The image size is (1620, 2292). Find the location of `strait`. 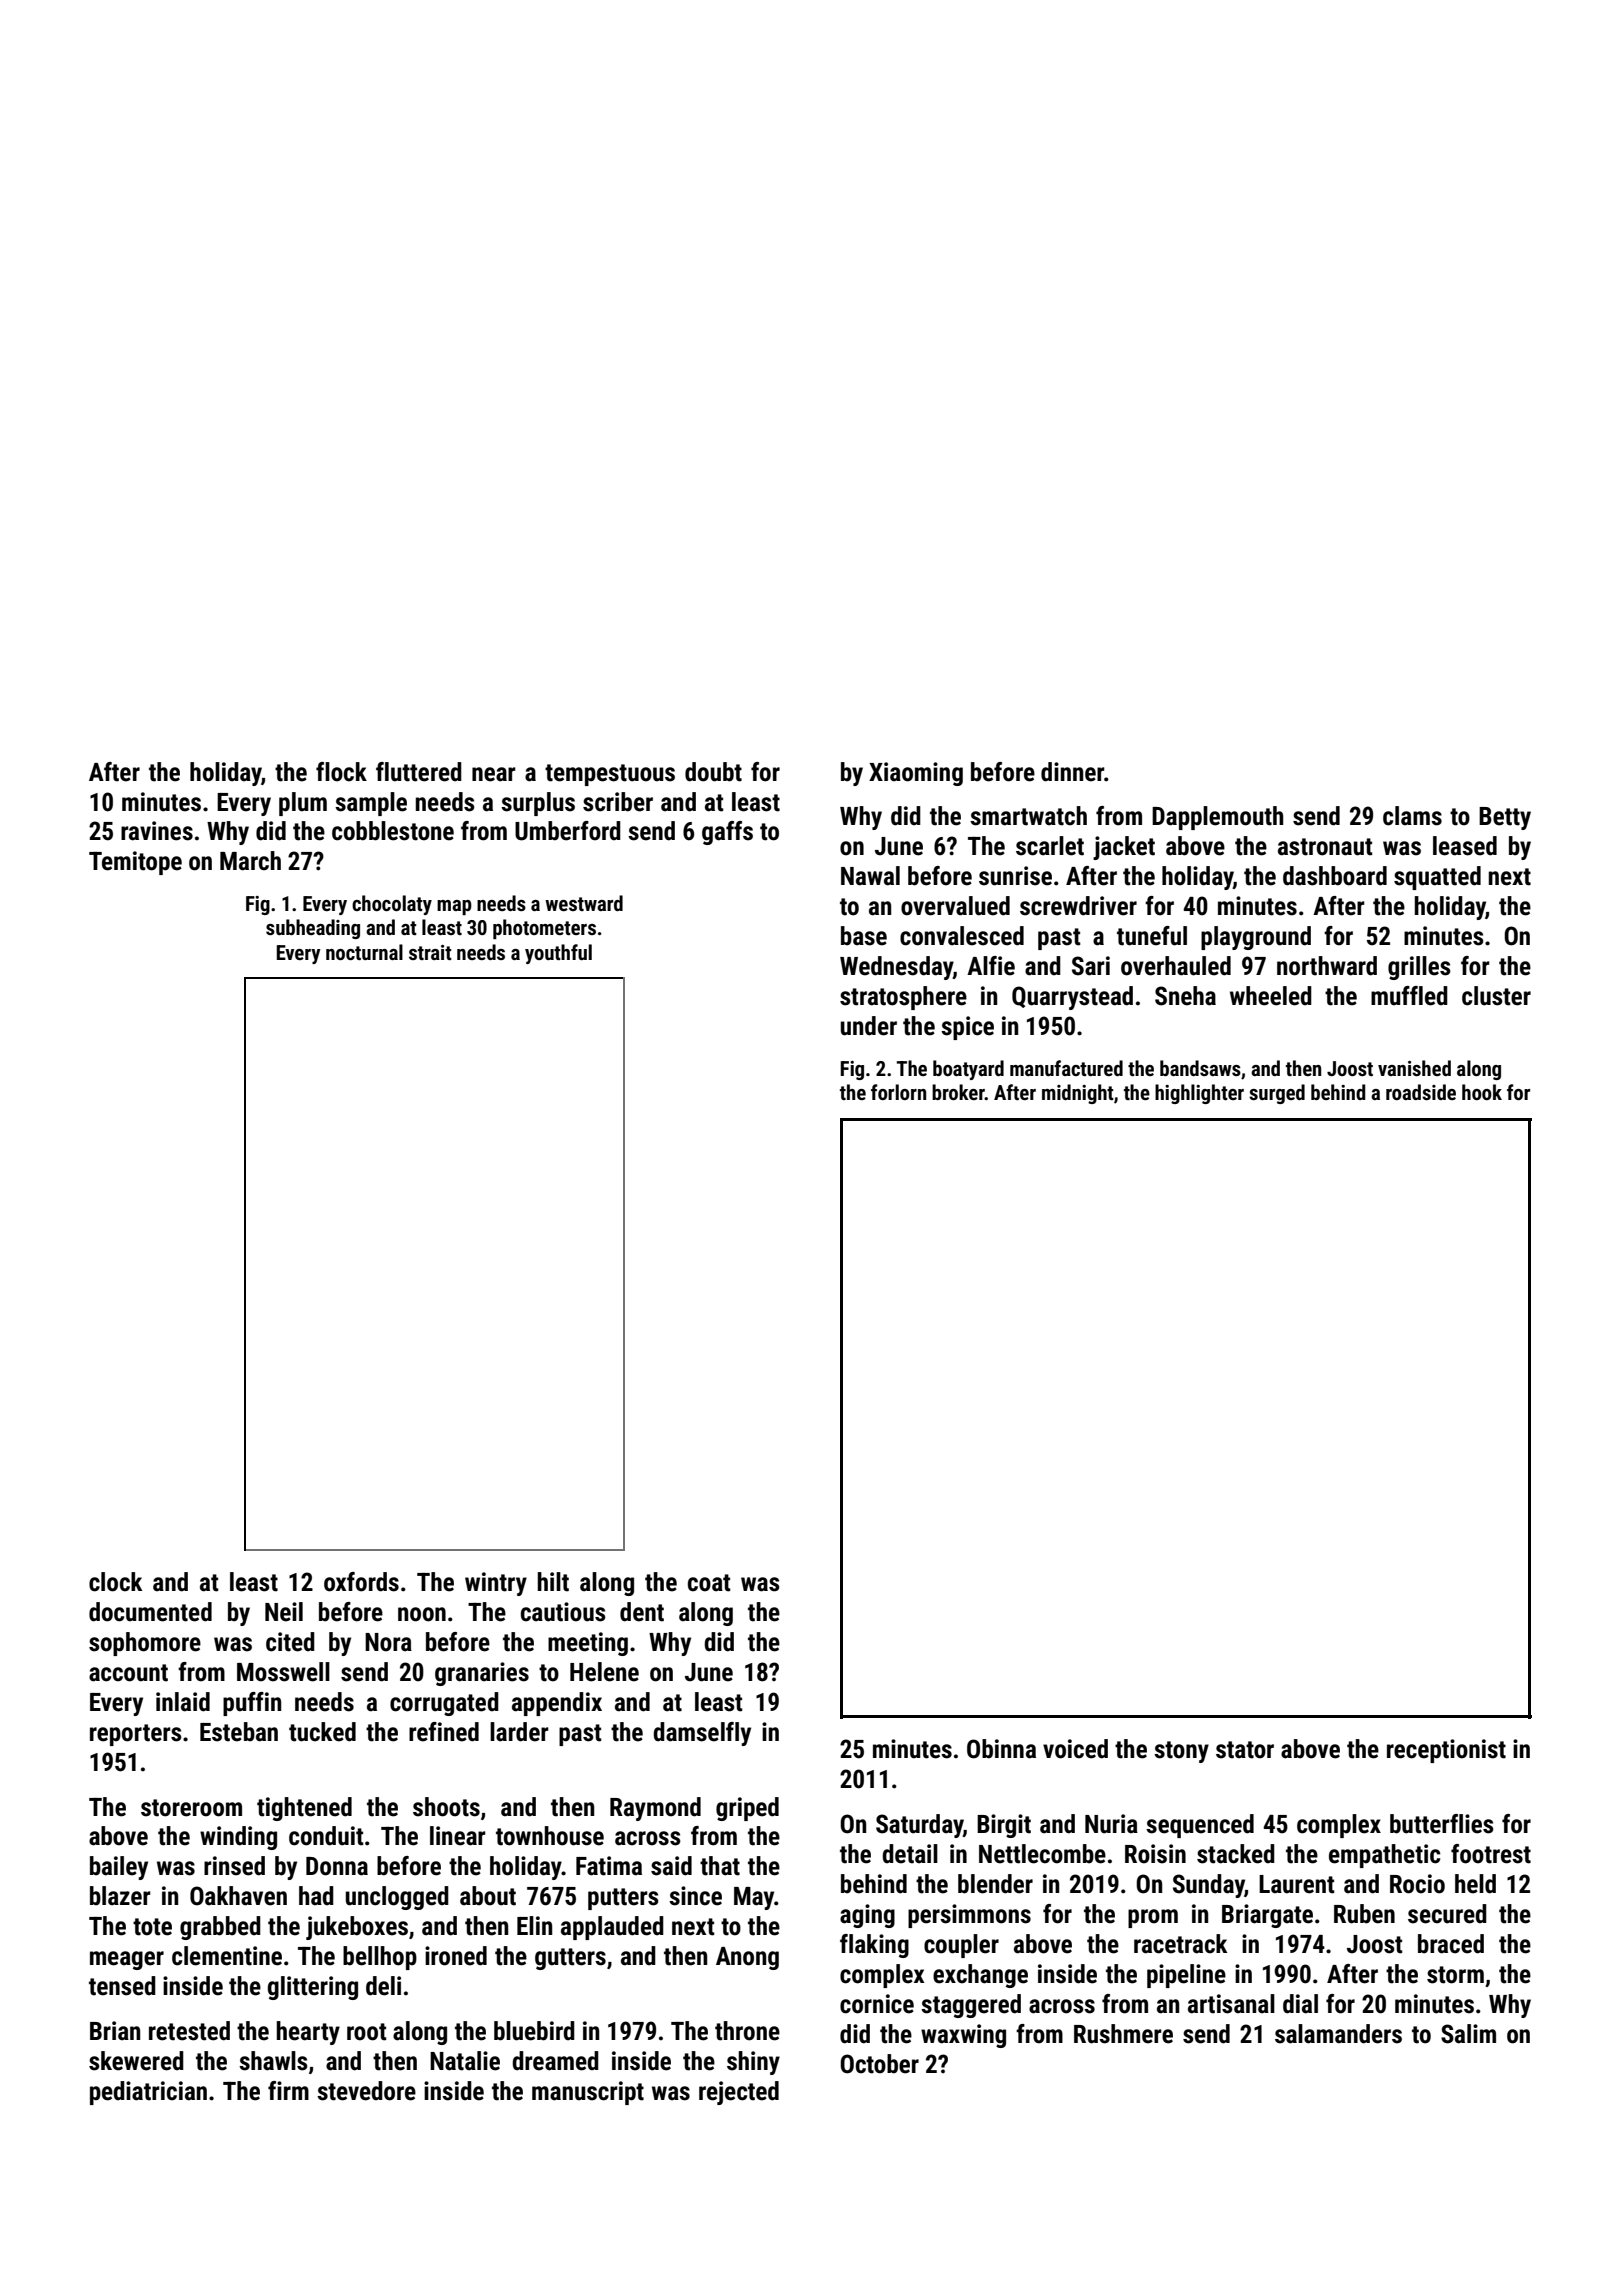

strait is located at coordinates (430, 952).
